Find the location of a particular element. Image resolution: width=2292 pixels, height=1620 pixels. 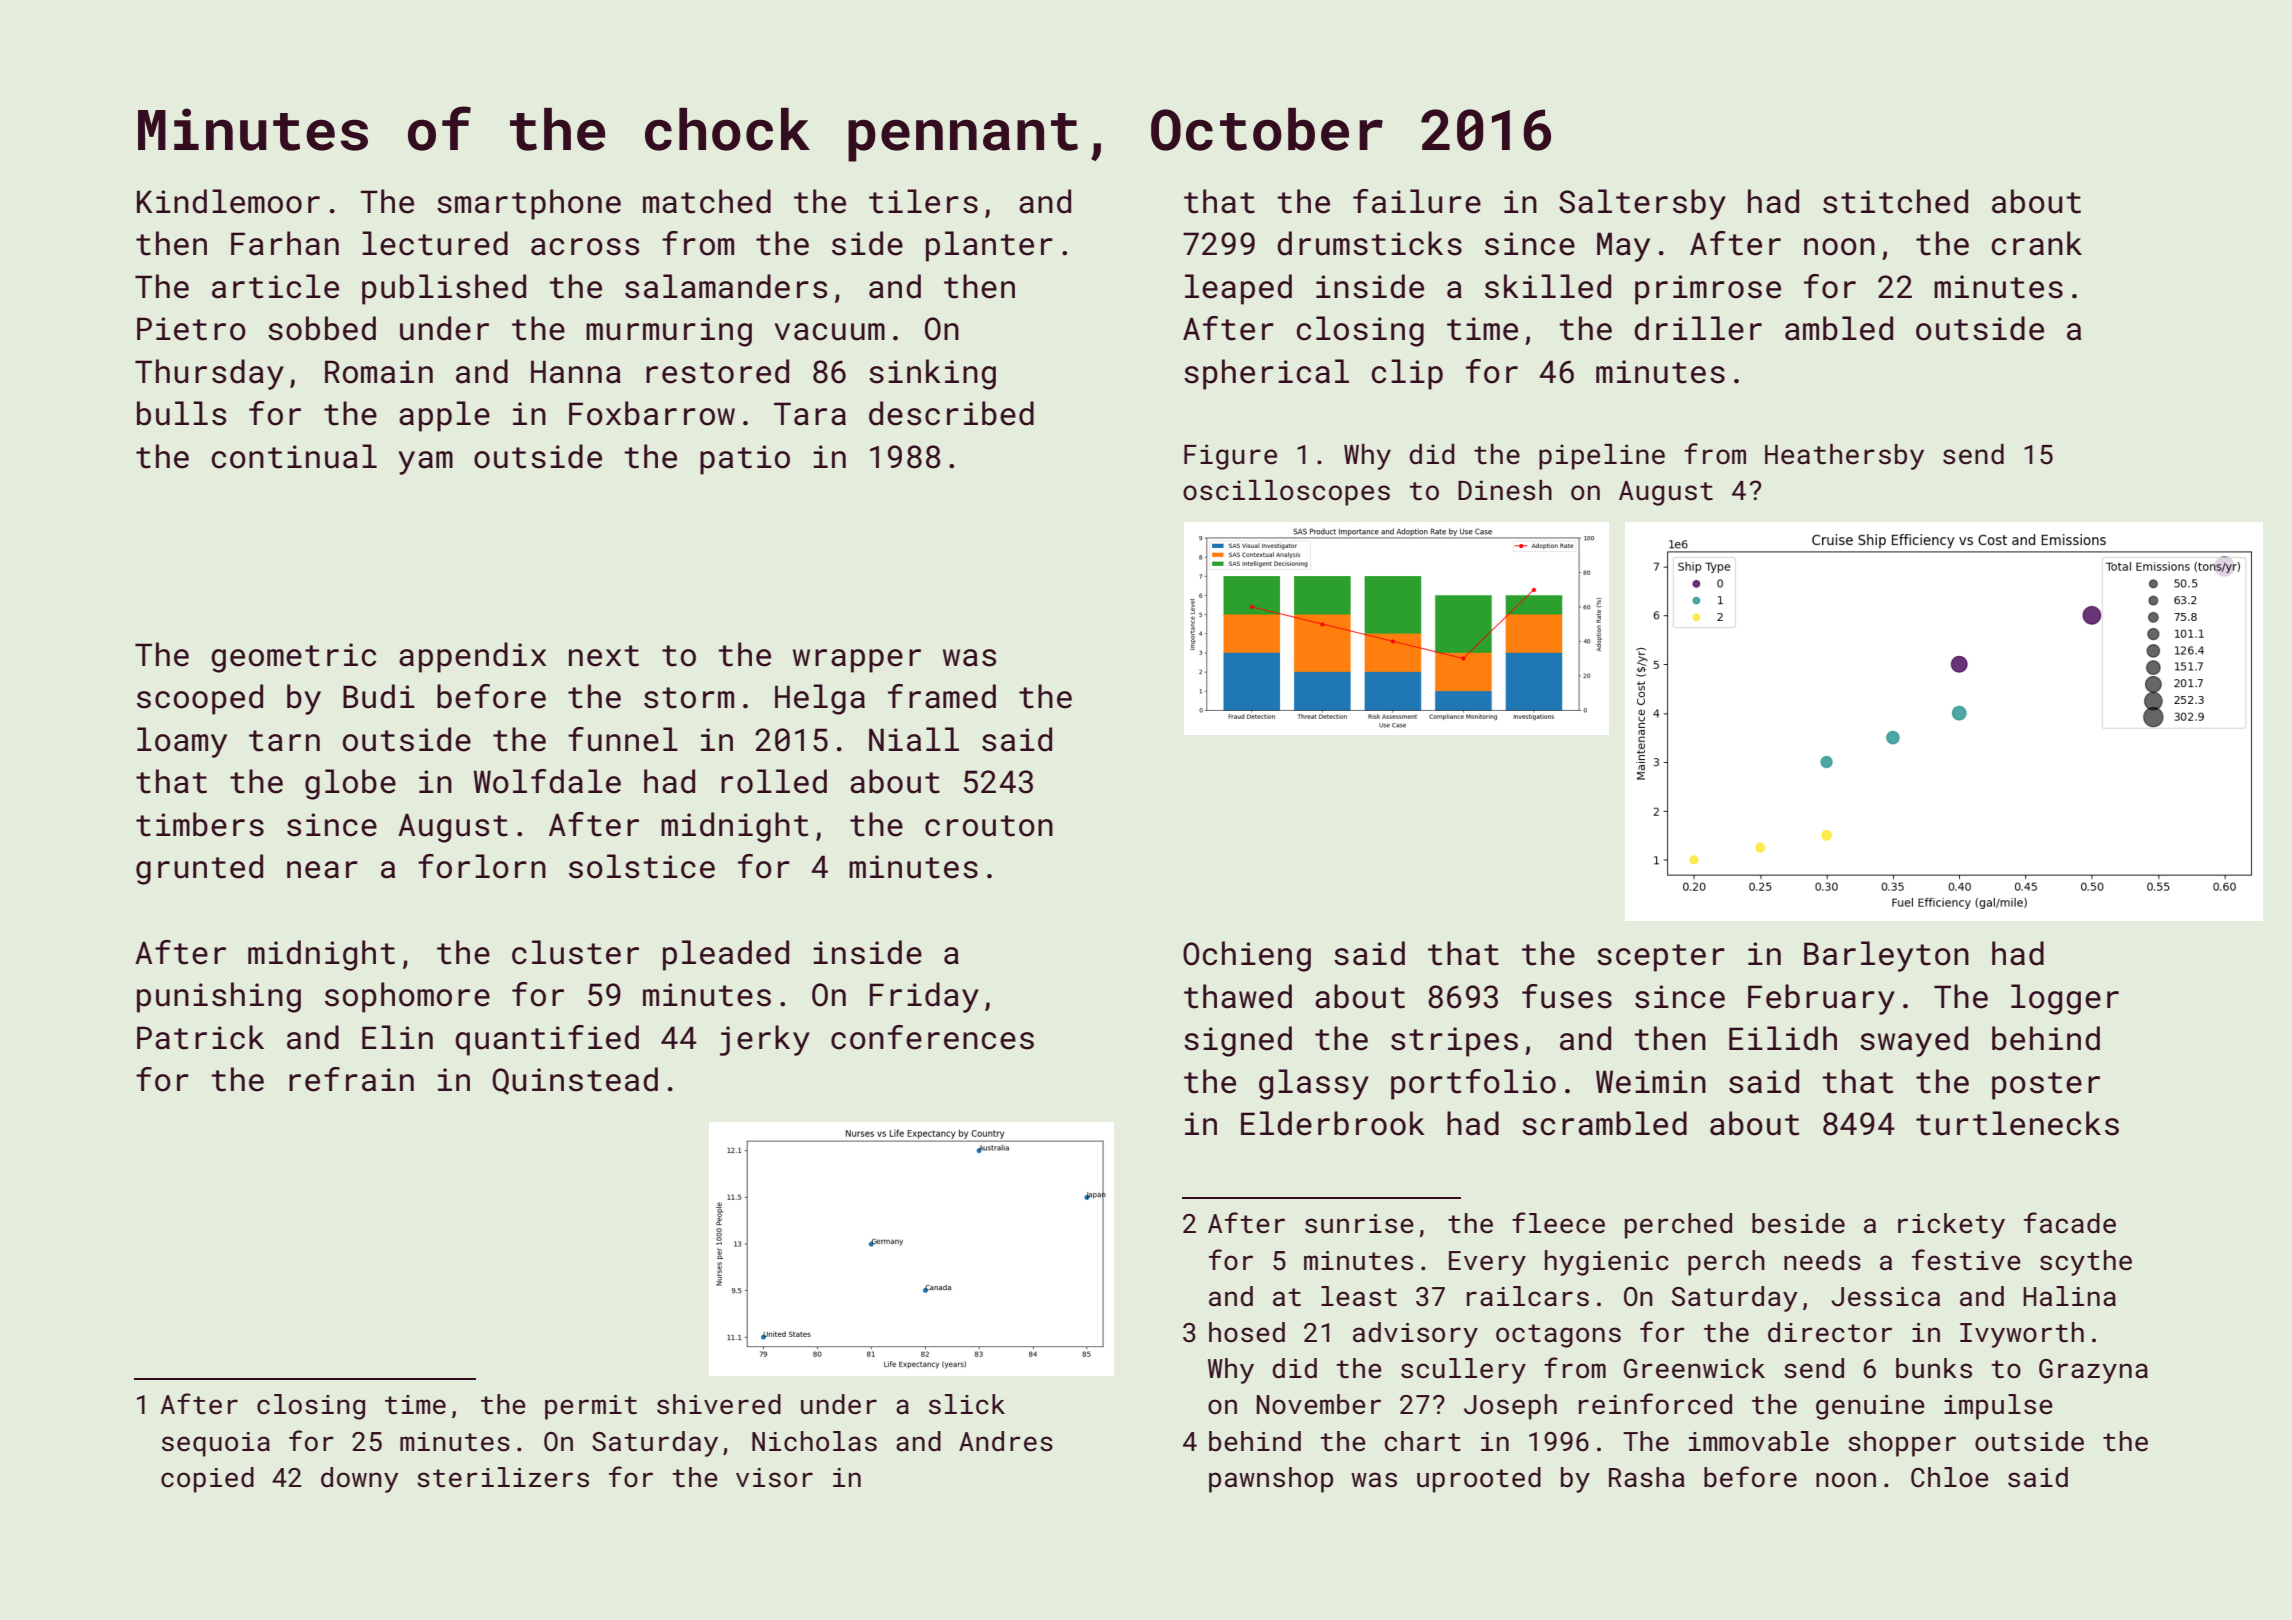

sunrise is located at coordinates (1359, 1224).
